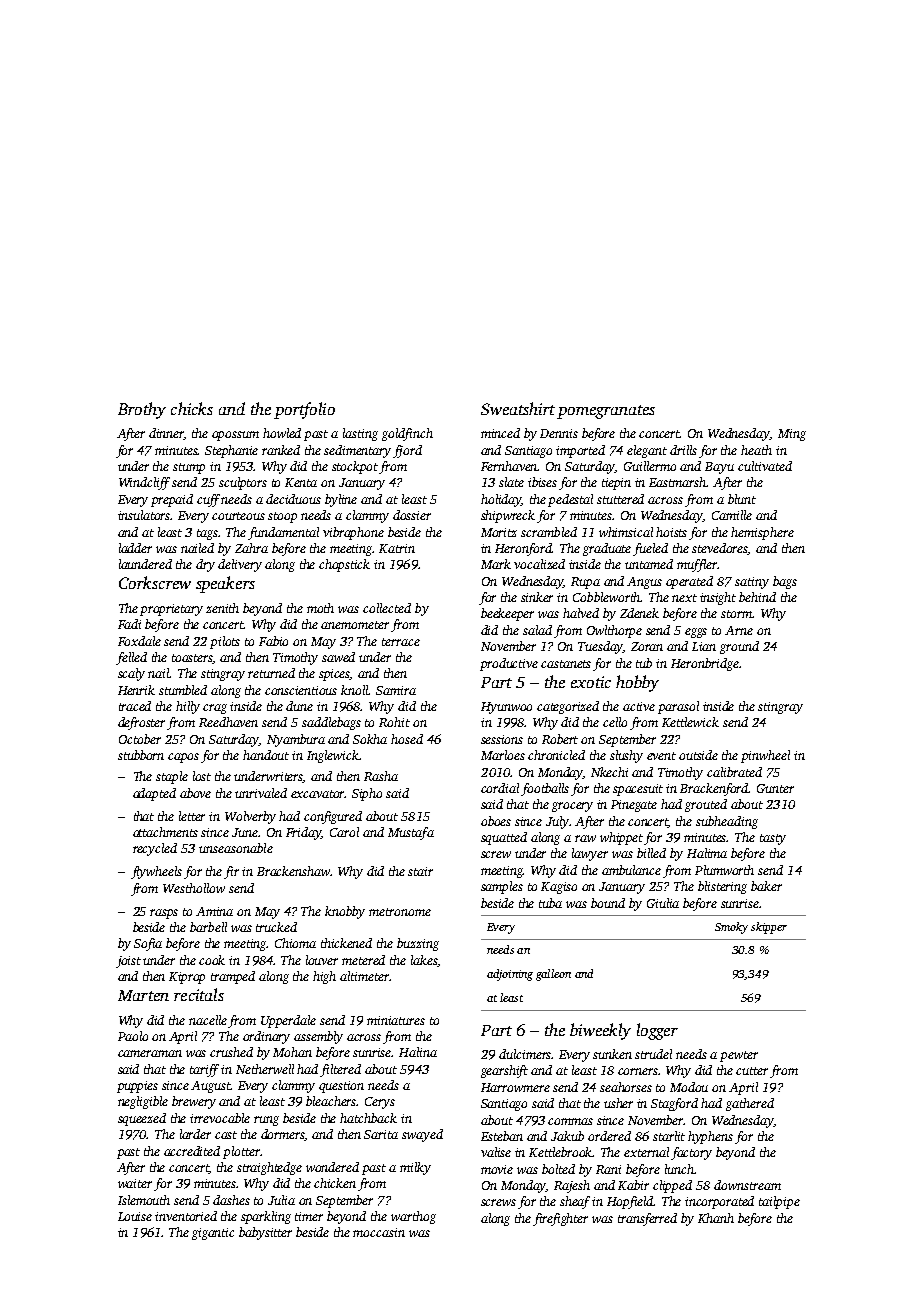 This document has width=924, height=1308. I want to click on Moritz, so click(499, 532).
